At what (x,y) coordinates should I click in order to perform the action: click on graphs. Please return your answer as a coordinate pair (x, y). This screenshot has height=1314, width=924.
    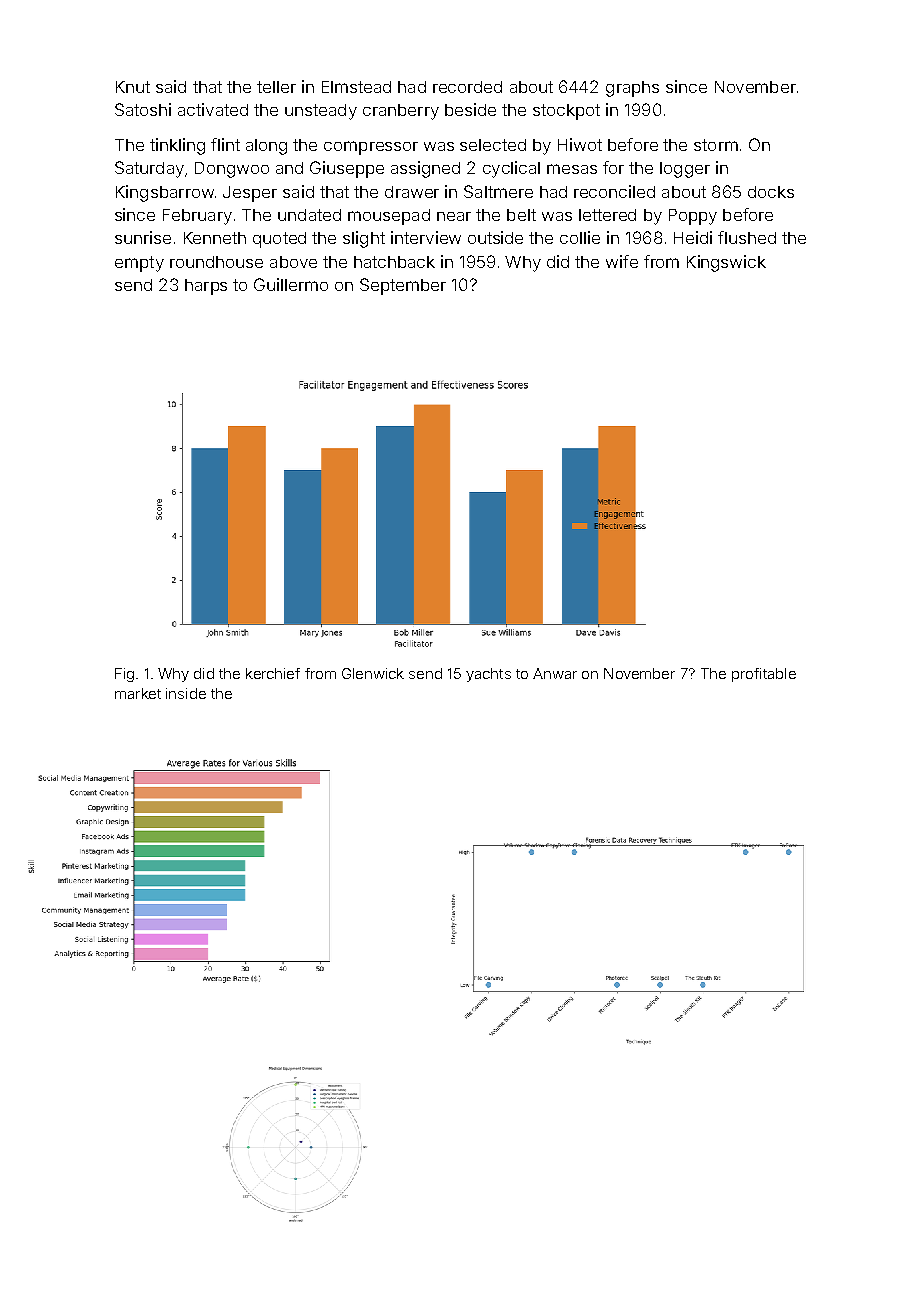
    Looking at the image, I should click on (632, 89).
